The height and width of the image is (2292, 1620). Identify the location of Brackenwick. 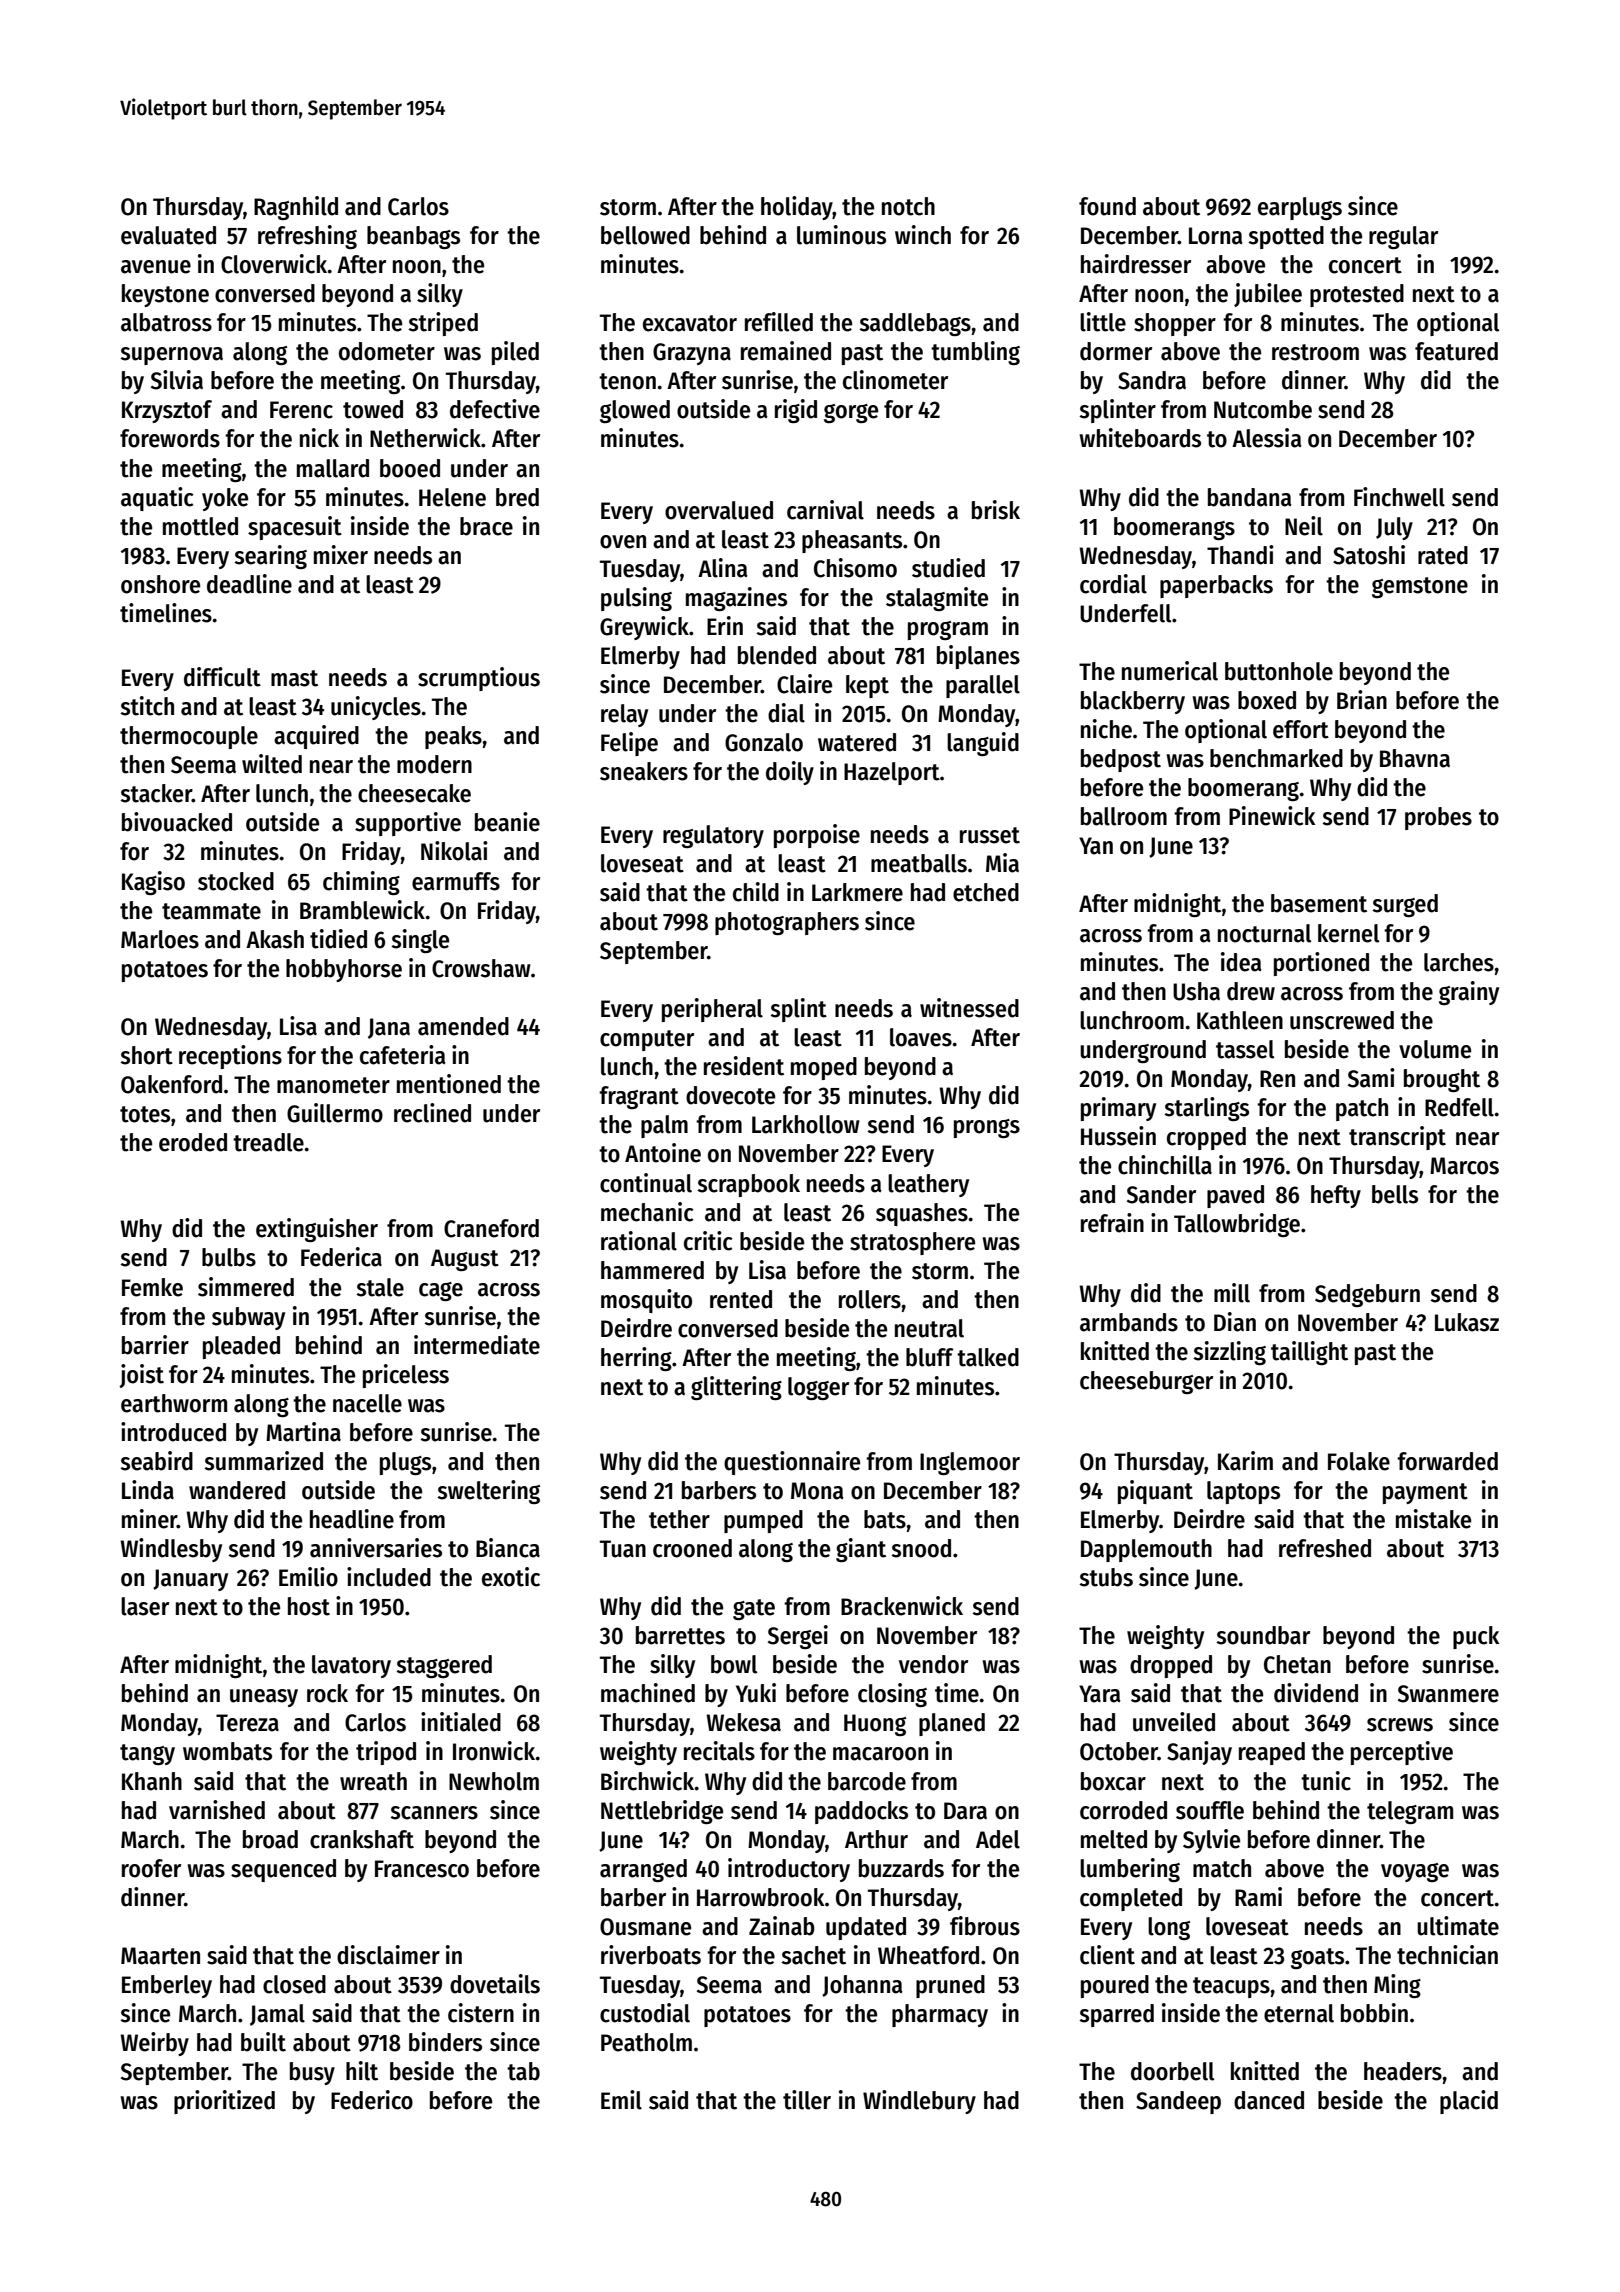
(902, 1606).
